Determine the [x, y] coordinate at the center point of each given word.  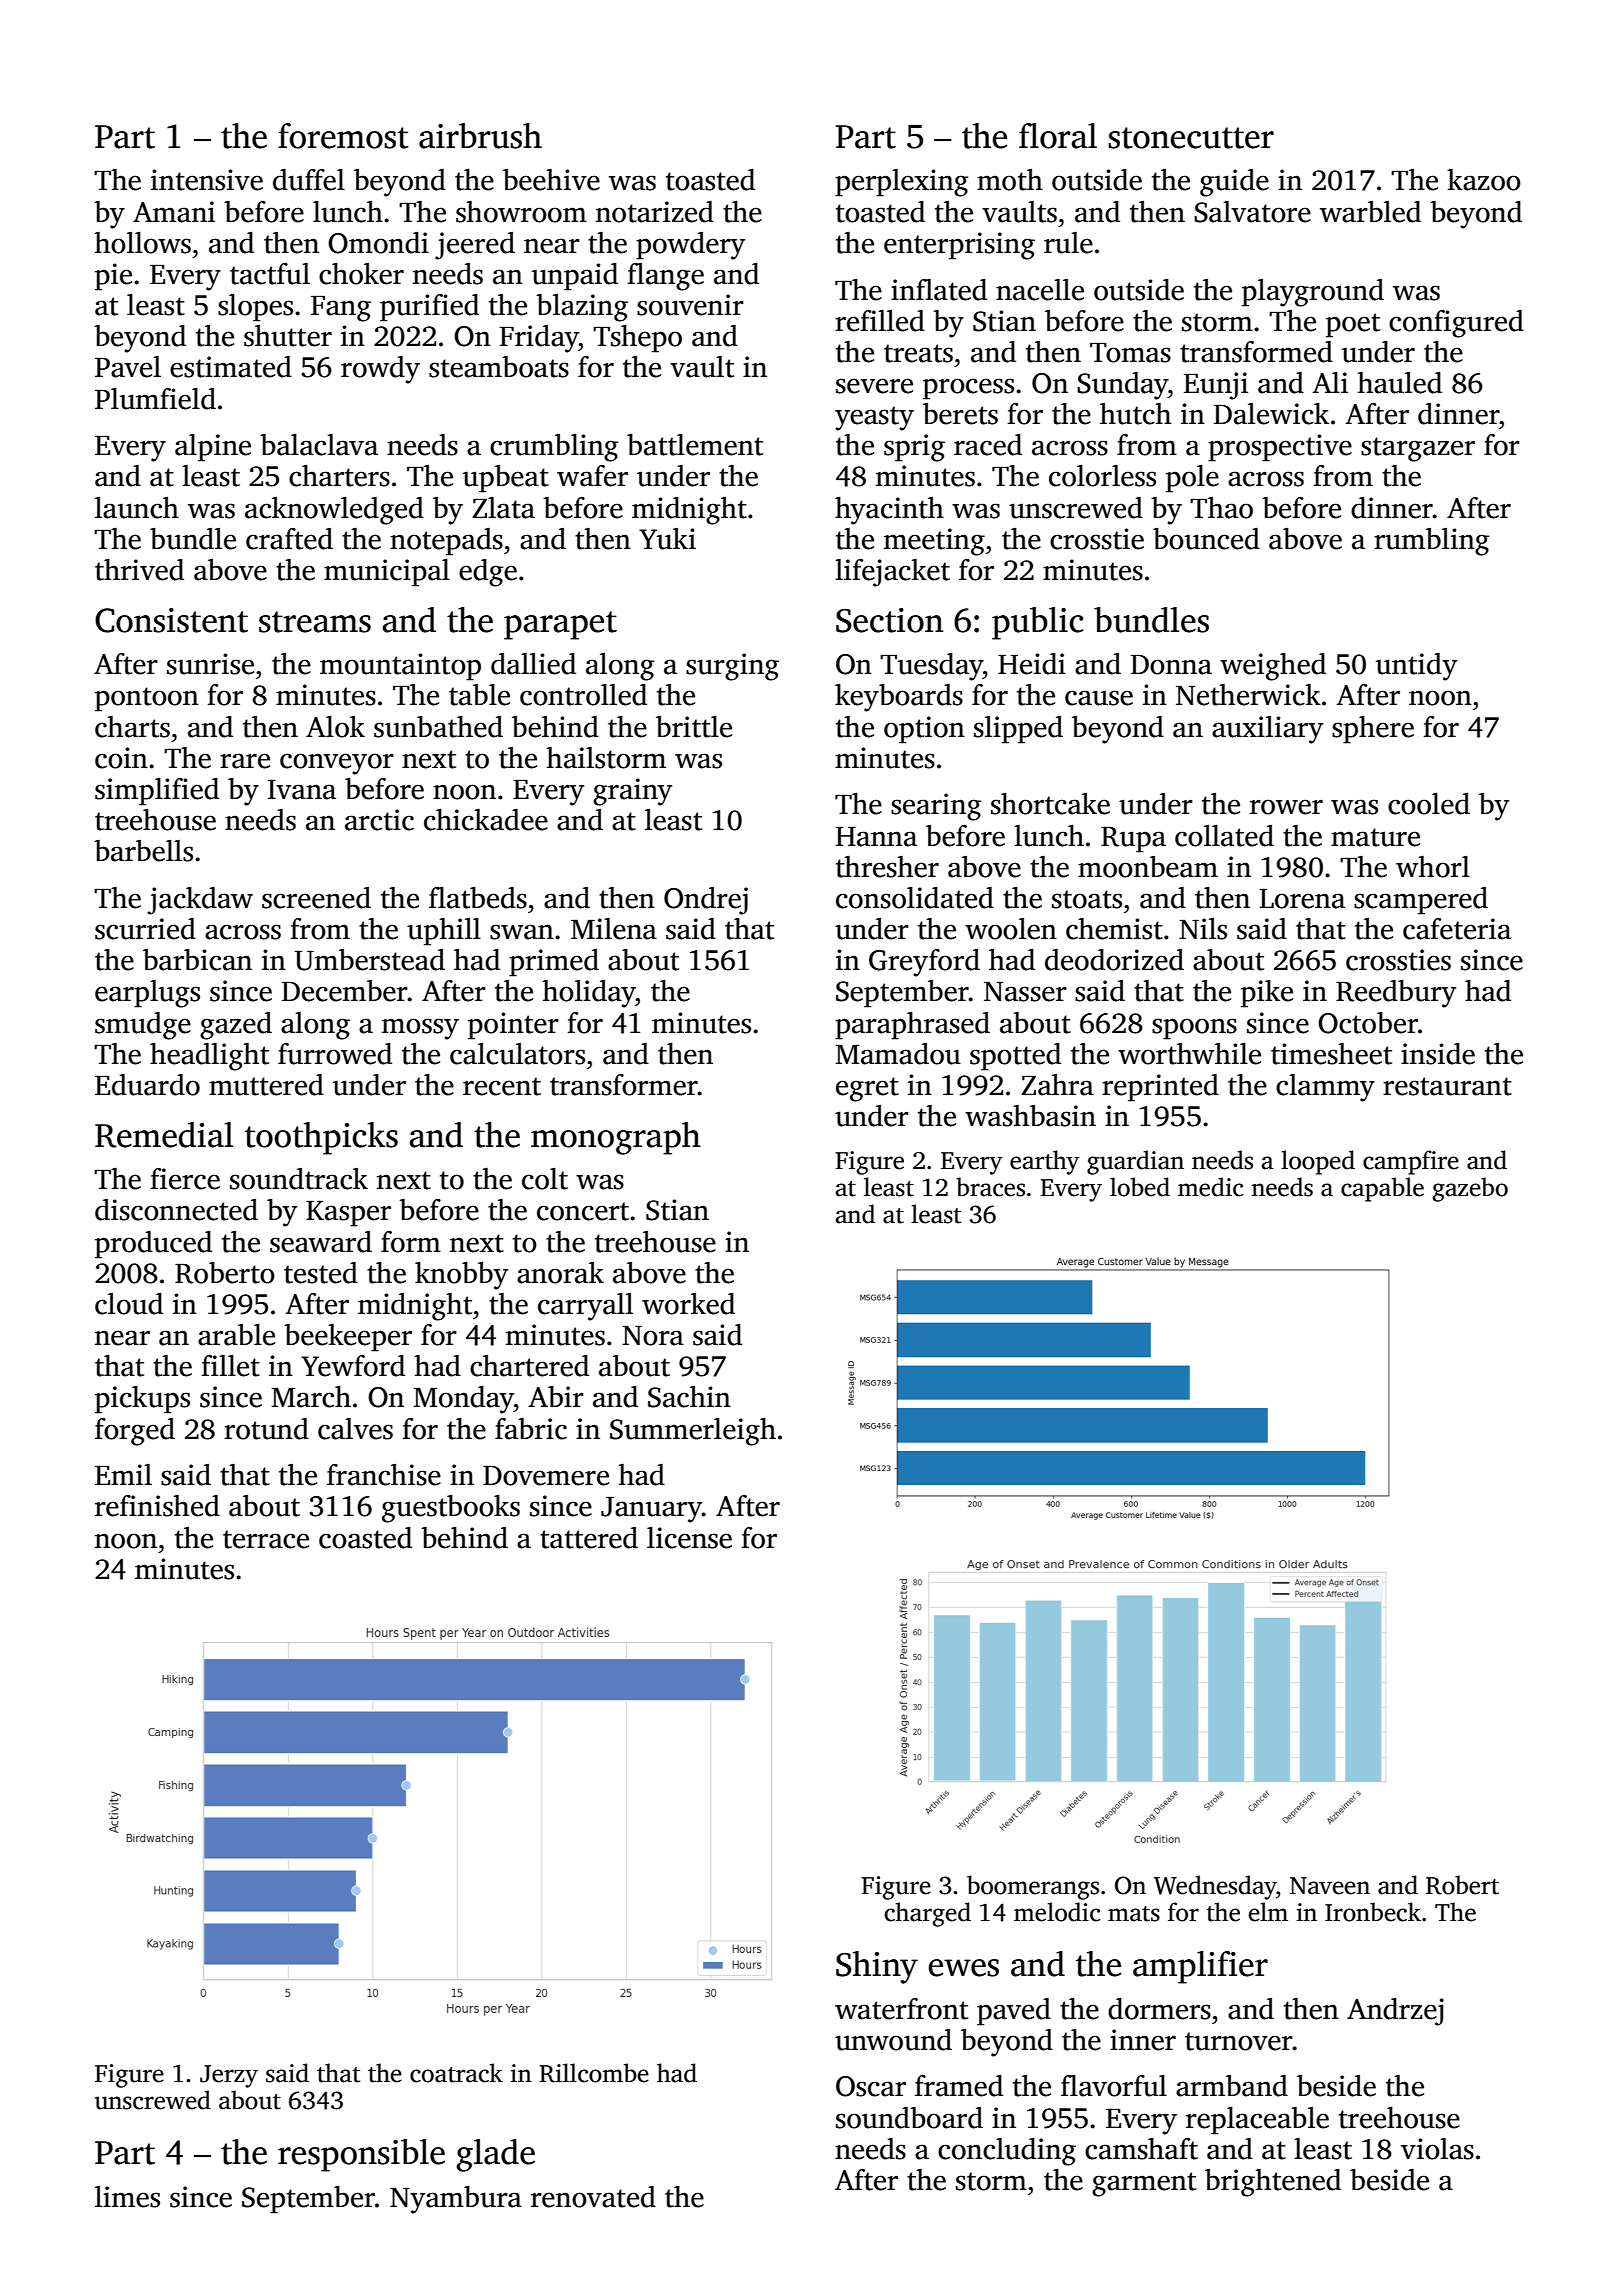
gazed [236, 1026]
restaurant [1447, 1086]
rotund [266, 1429]
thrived [139, 570]
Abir [556, 1396]
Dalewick [1271, 414]
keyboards [899, 698]
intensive [207, 180]
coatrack [456, 2073]
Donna [1171, 665]
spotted [1015, 1057]
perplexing [901, 183]
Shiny [877, 1967]
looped [1318, 1162]
